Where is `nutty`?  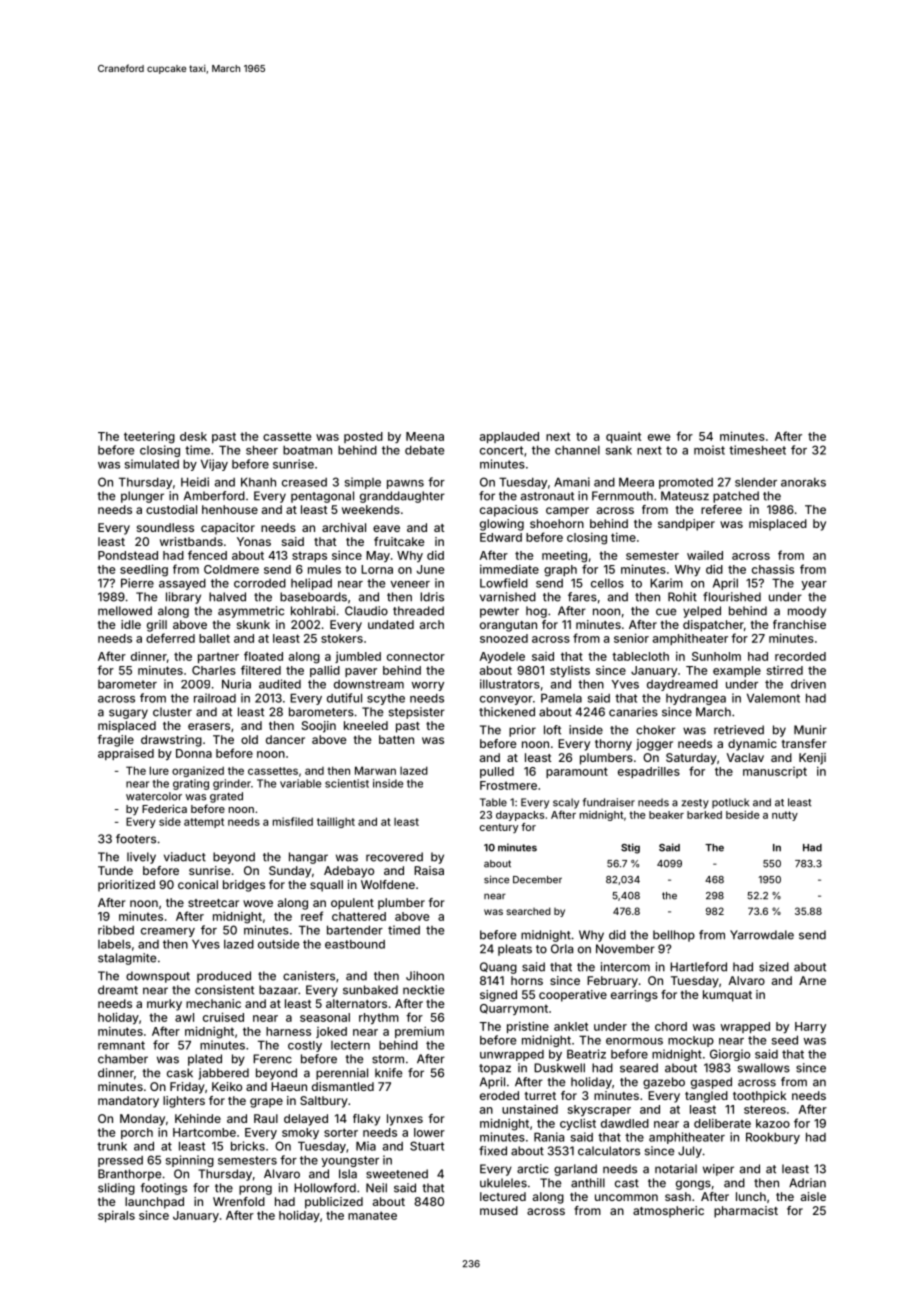 nutty is located at coordinates (785, 816).
